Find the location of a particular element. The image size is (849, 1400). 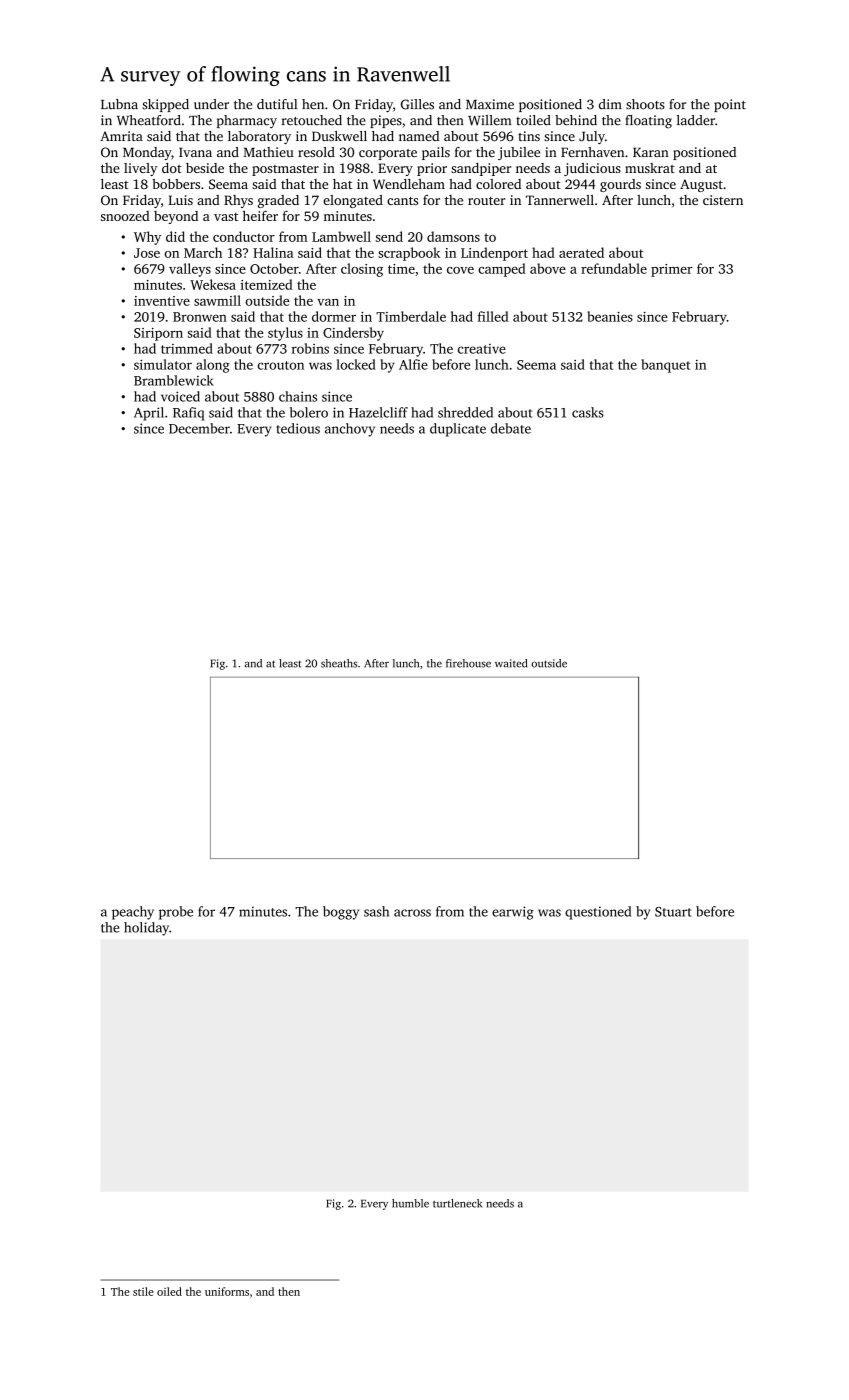

earwig is located at coordinates (513, 913).
